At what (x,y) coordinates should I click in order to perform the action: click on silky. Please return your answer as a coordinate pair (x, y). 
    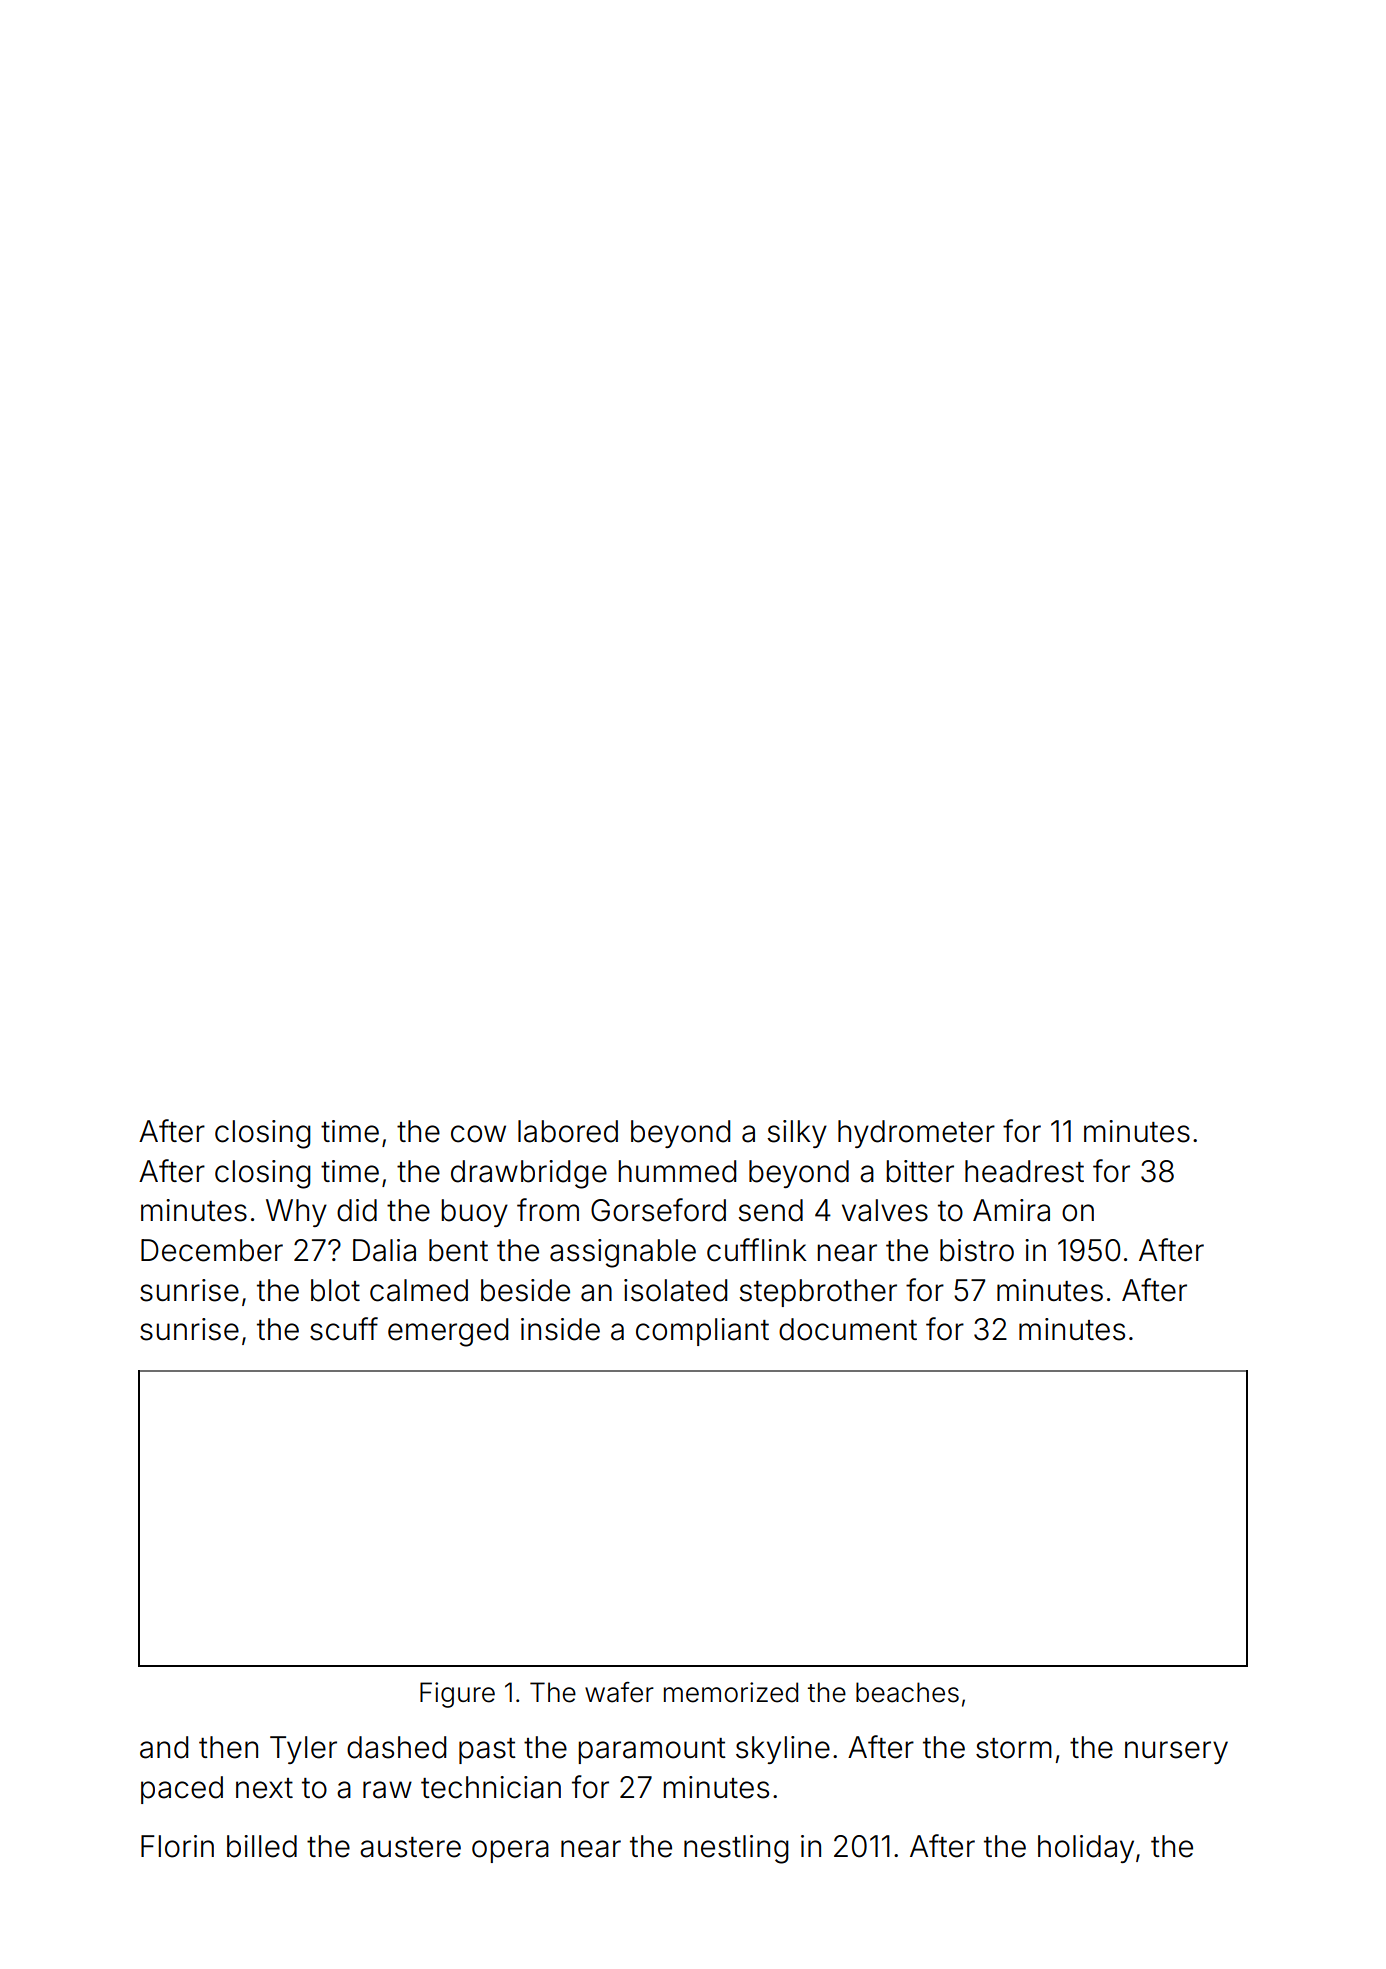
    Looking at the image, I should click on (797, 1134).
